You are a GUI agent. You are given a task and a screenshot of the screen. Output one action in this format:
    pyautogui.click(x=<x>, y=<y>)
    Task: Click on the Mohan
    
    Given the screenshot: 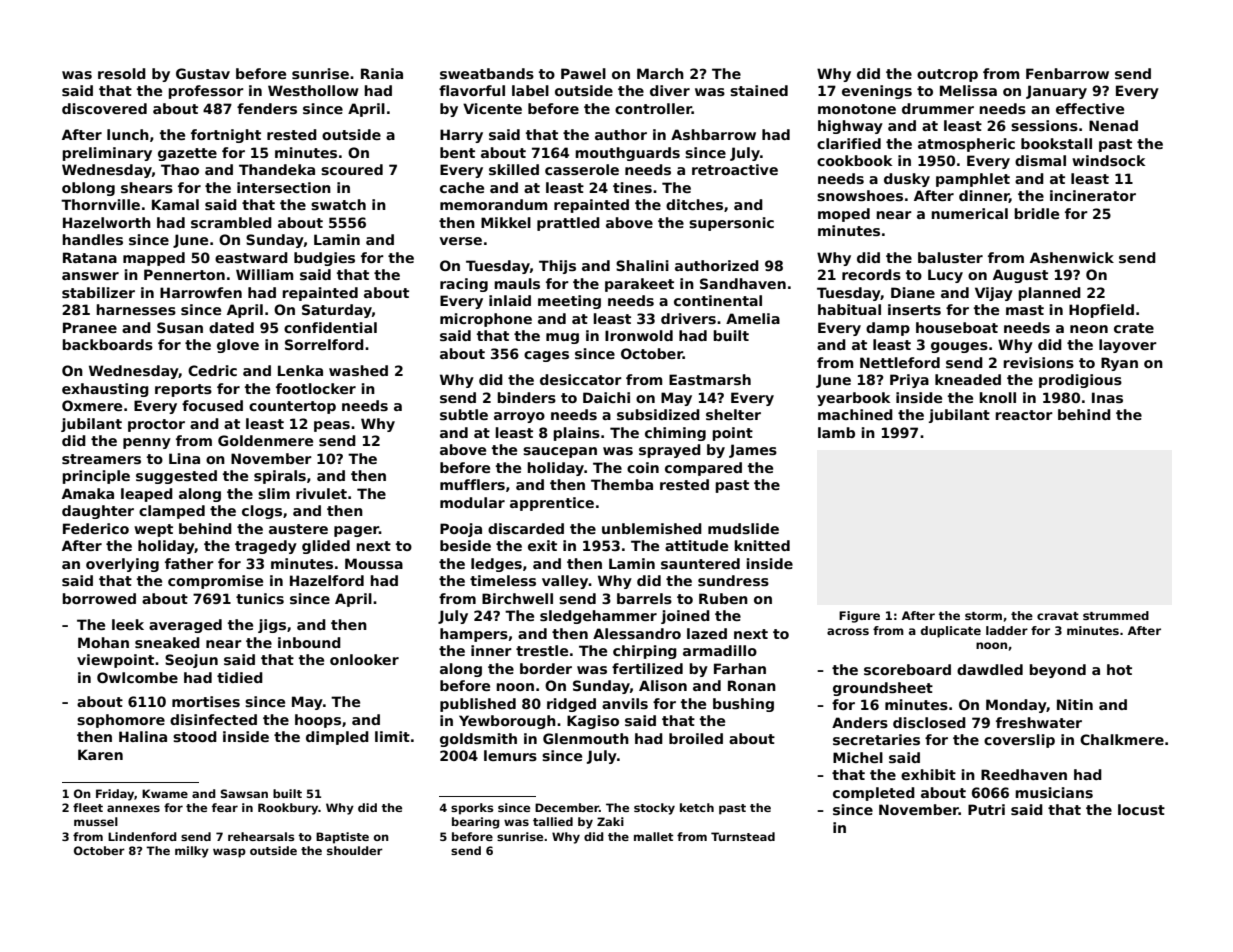 What is the action you would take?
    pyautogui.click(x=103, y=642)
